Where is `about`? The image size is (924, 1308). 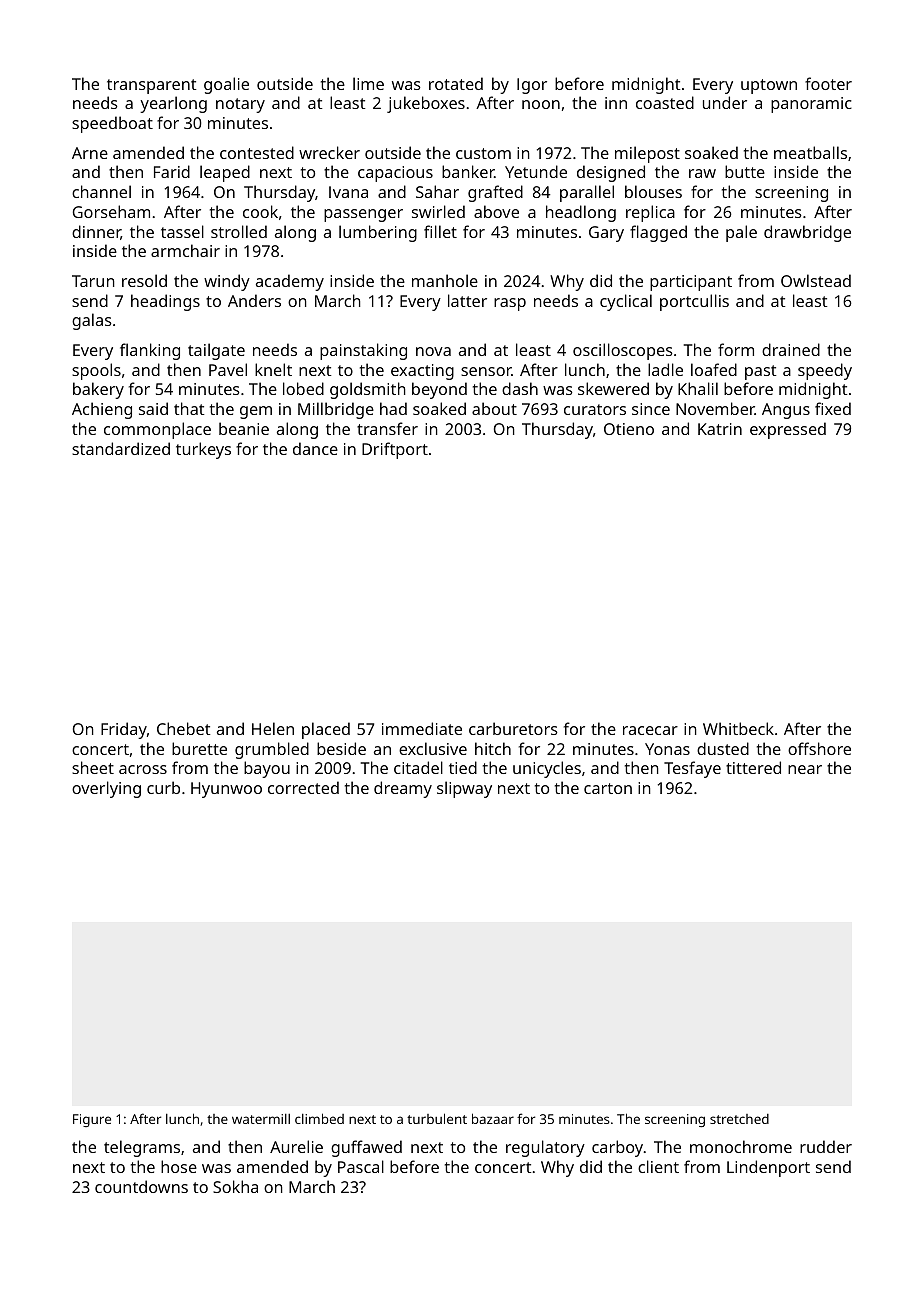 about is located at coordinates (494, 408).
